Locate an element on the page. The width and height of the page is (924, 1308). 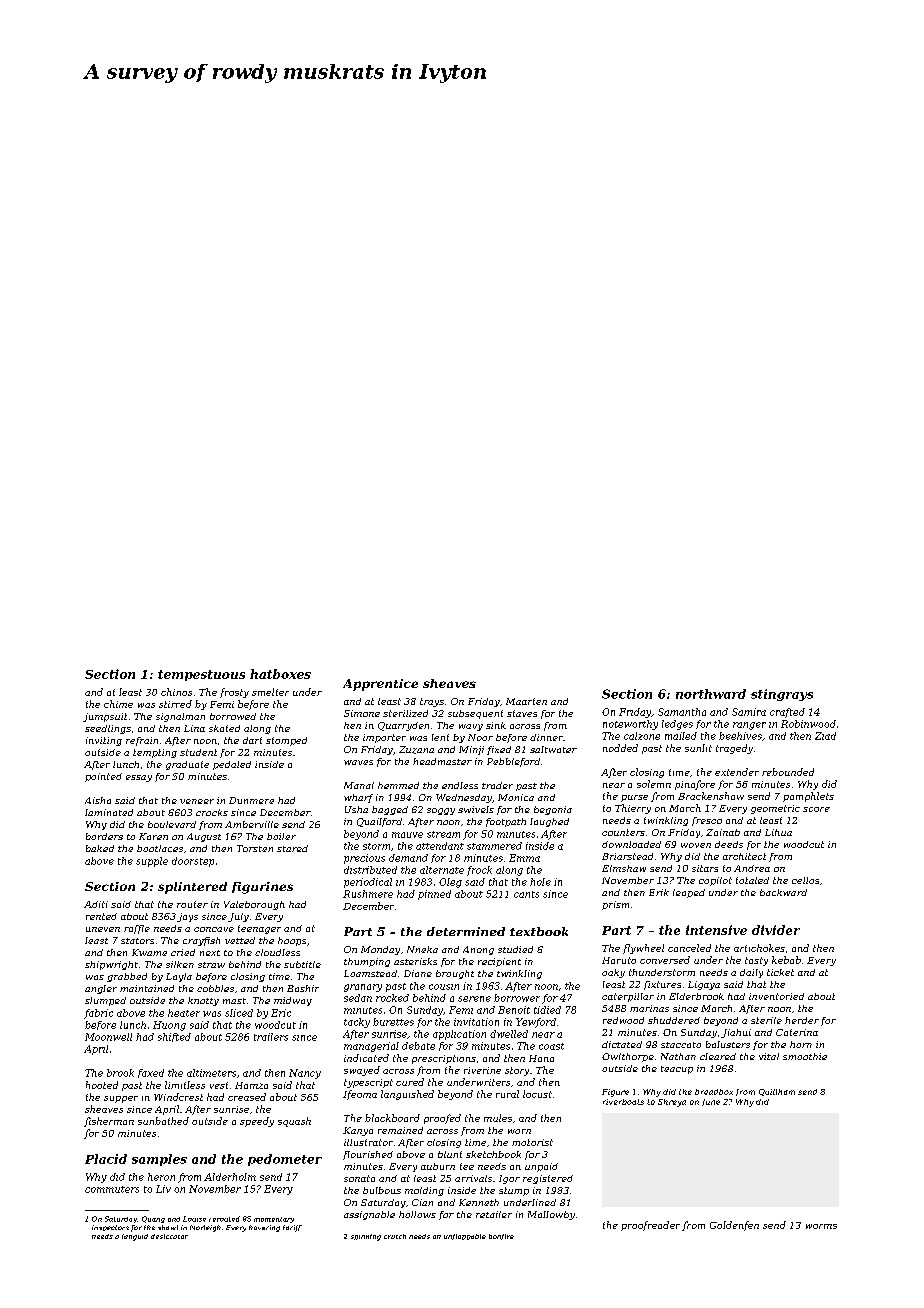
Apprentice is located at coordinates (380, 685).
